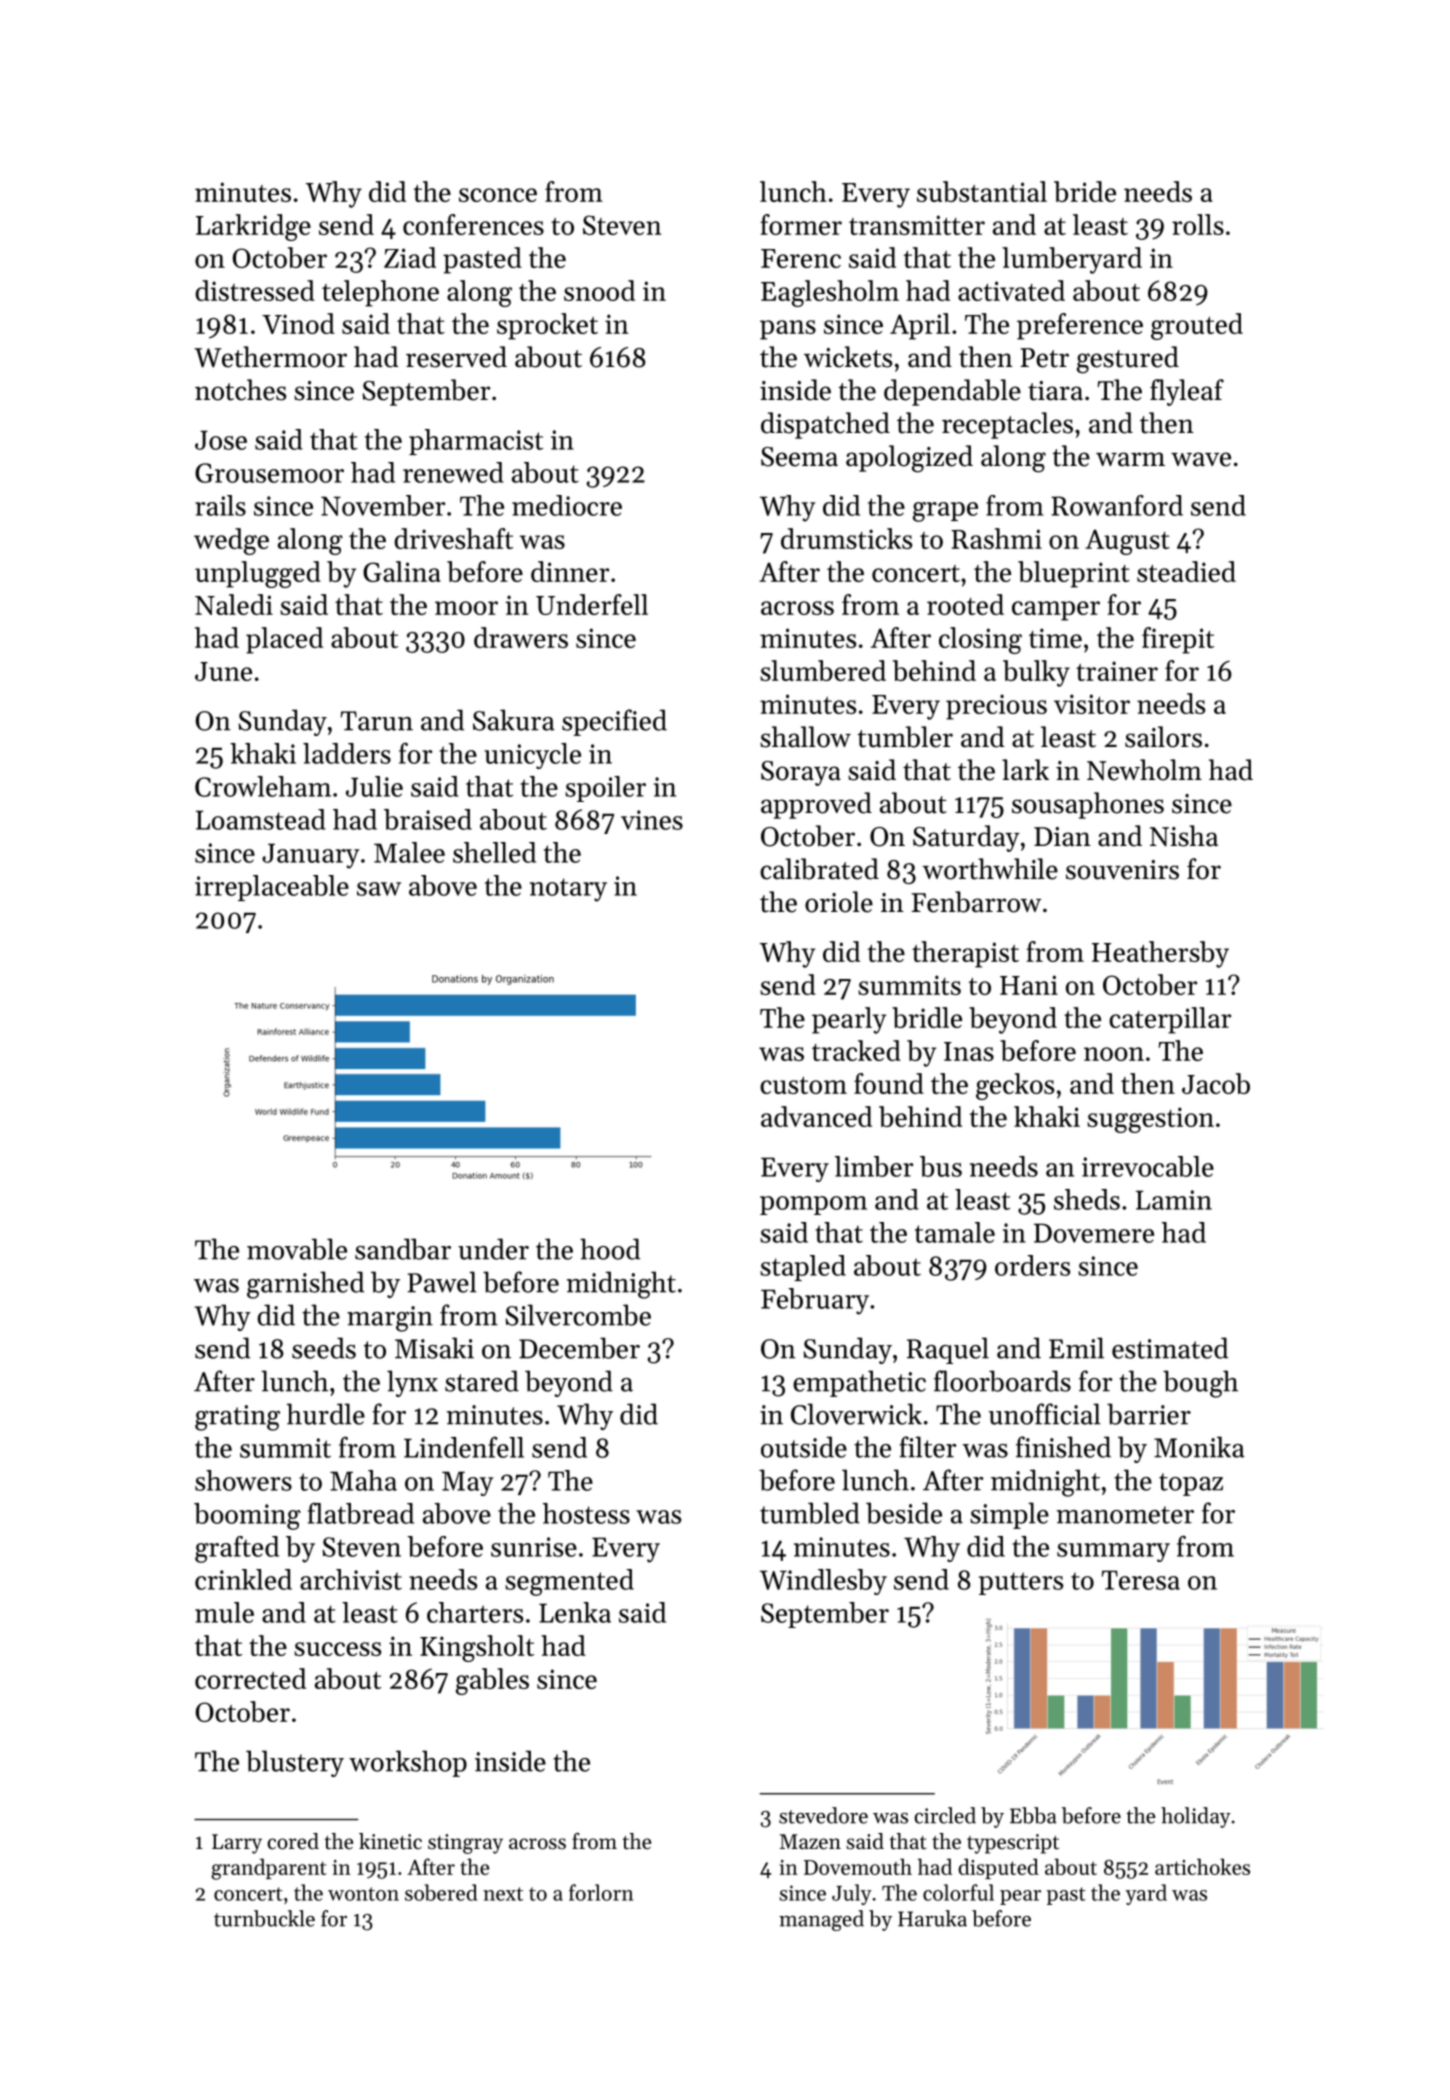 This screenshot has height=2100, width=1450. I want to click on stapled, so click(803, 1268).
